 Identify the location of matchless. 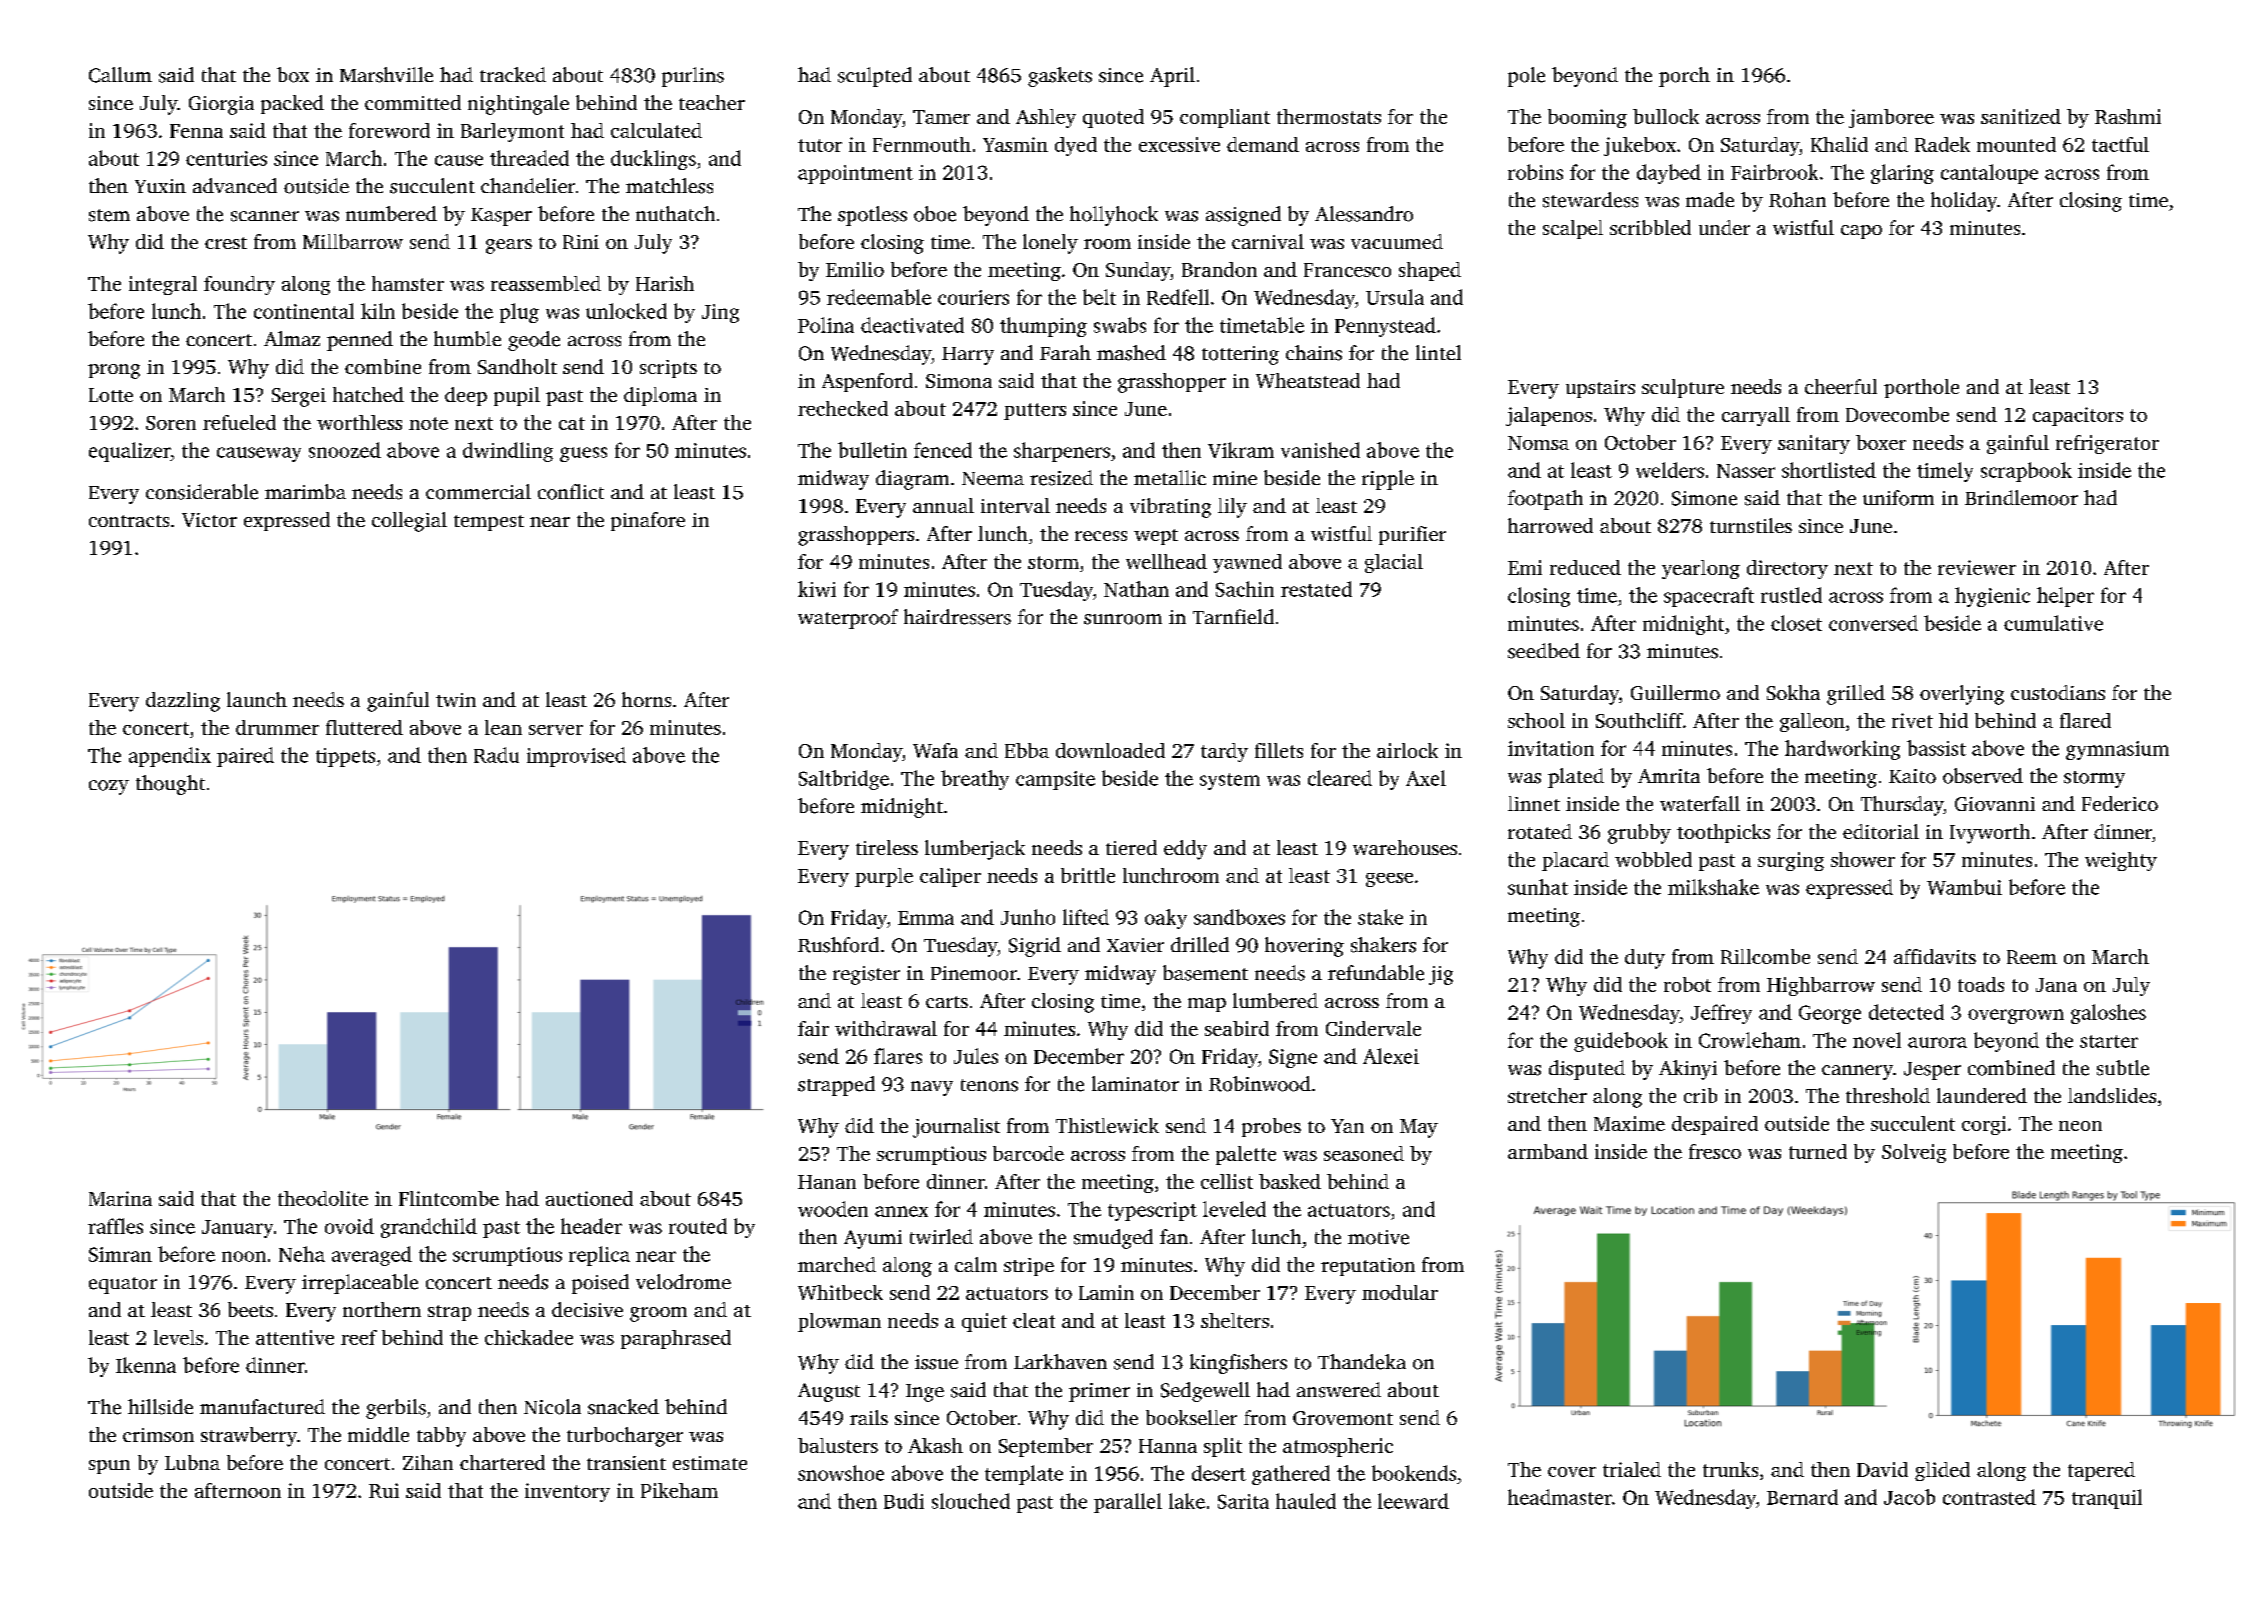
(669, 186).
